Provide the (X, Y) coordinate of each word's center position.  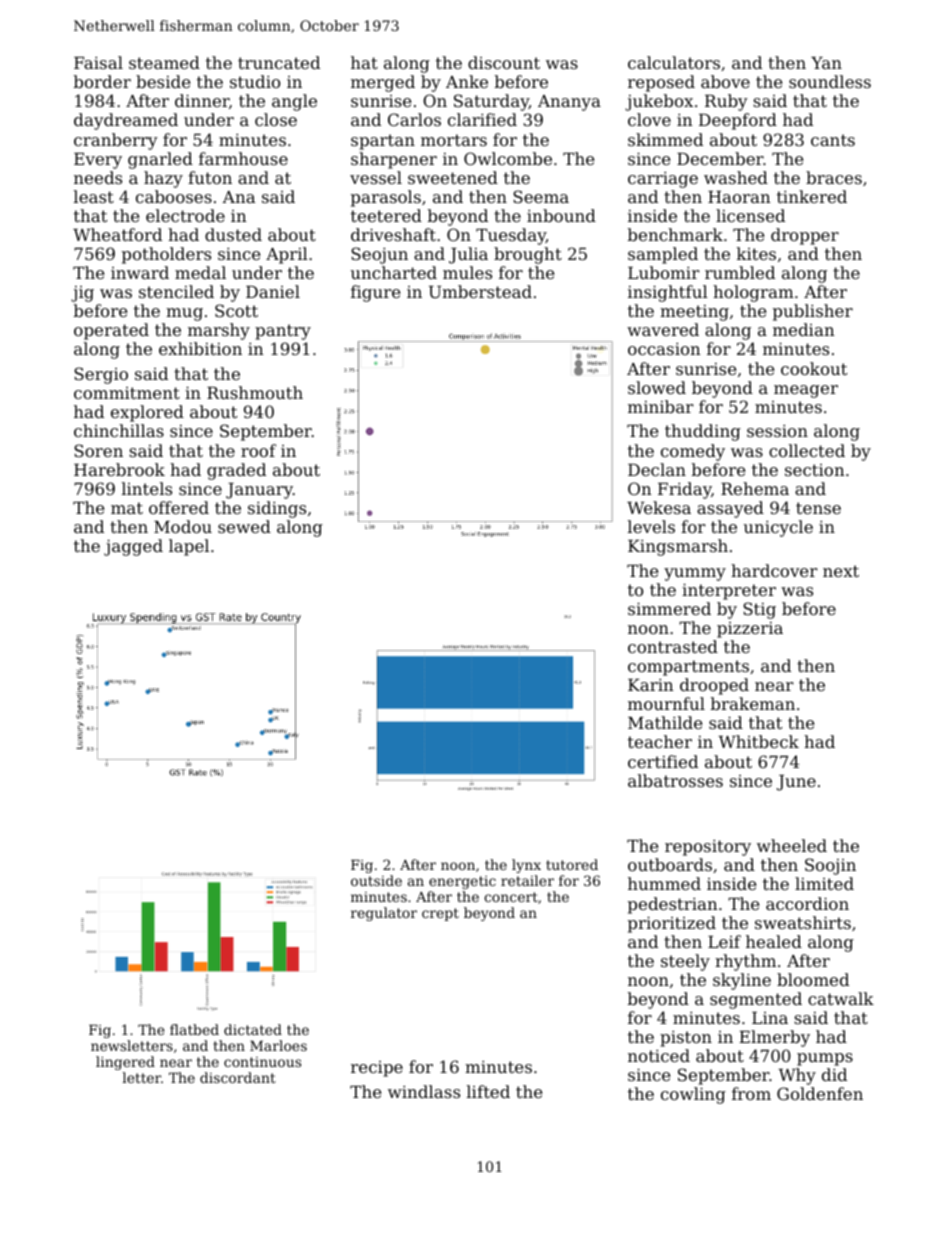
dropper (805, 236)
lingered (125, 1063)
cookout (814, 368)
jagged (133, 547)
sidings (277, 509)
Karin (651, 685)
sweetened (453, 177)
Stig (759, 610)
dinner (202, 100)
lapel (189, 547)
